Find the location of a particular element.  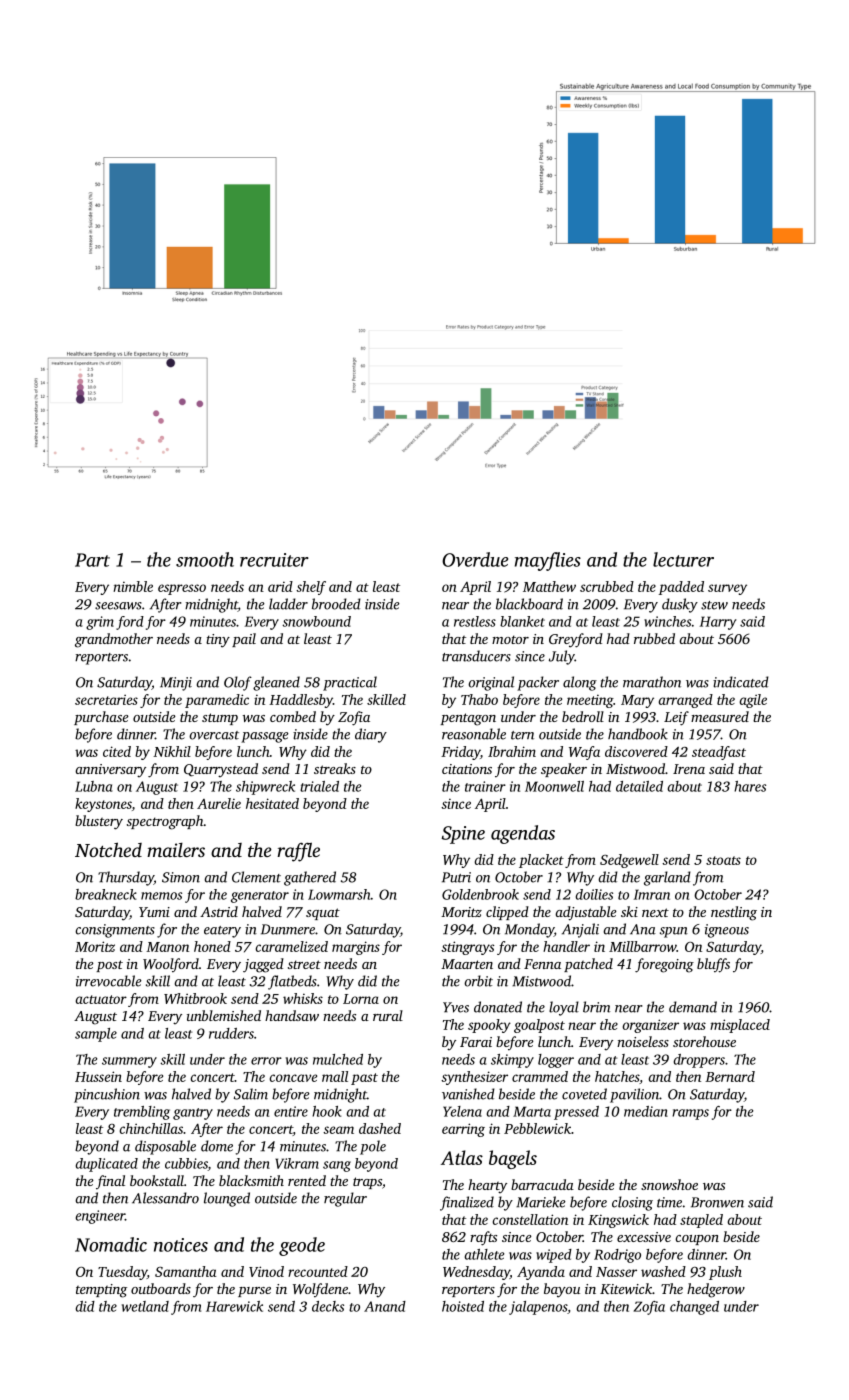

brooded is located at coordinates (336, 604).
